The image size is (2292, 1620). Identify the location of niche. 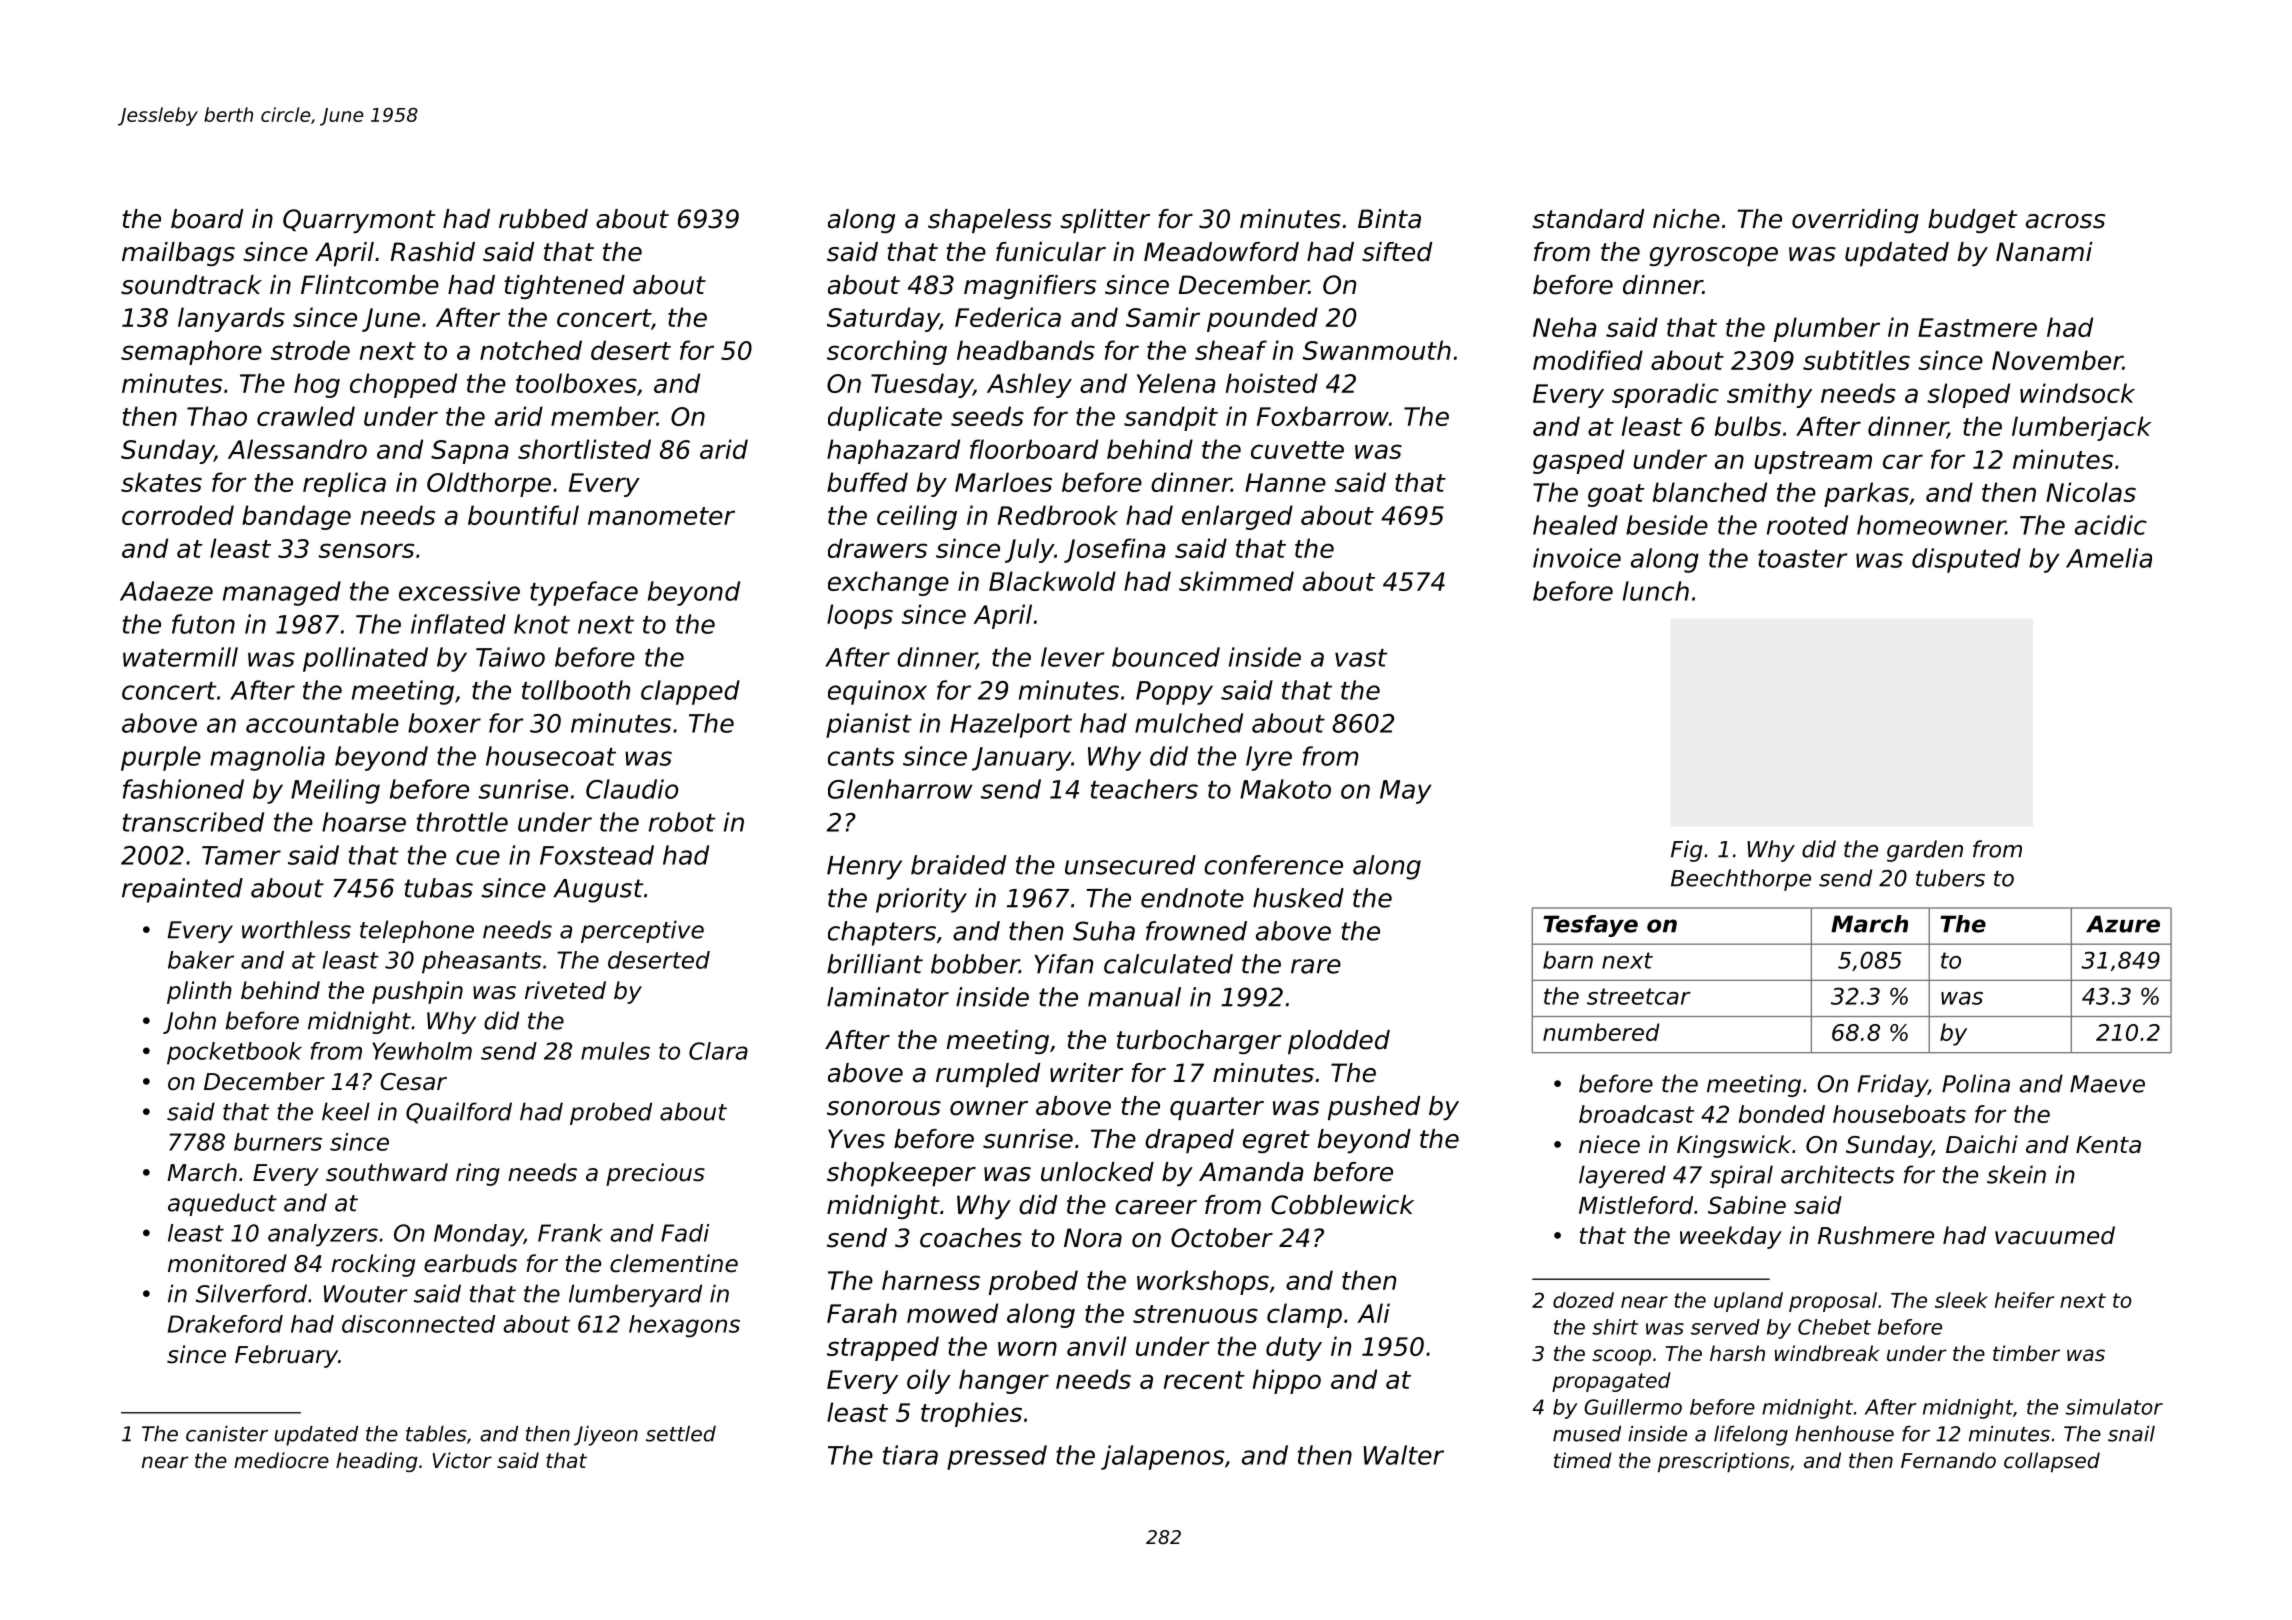
(1686, 219).
